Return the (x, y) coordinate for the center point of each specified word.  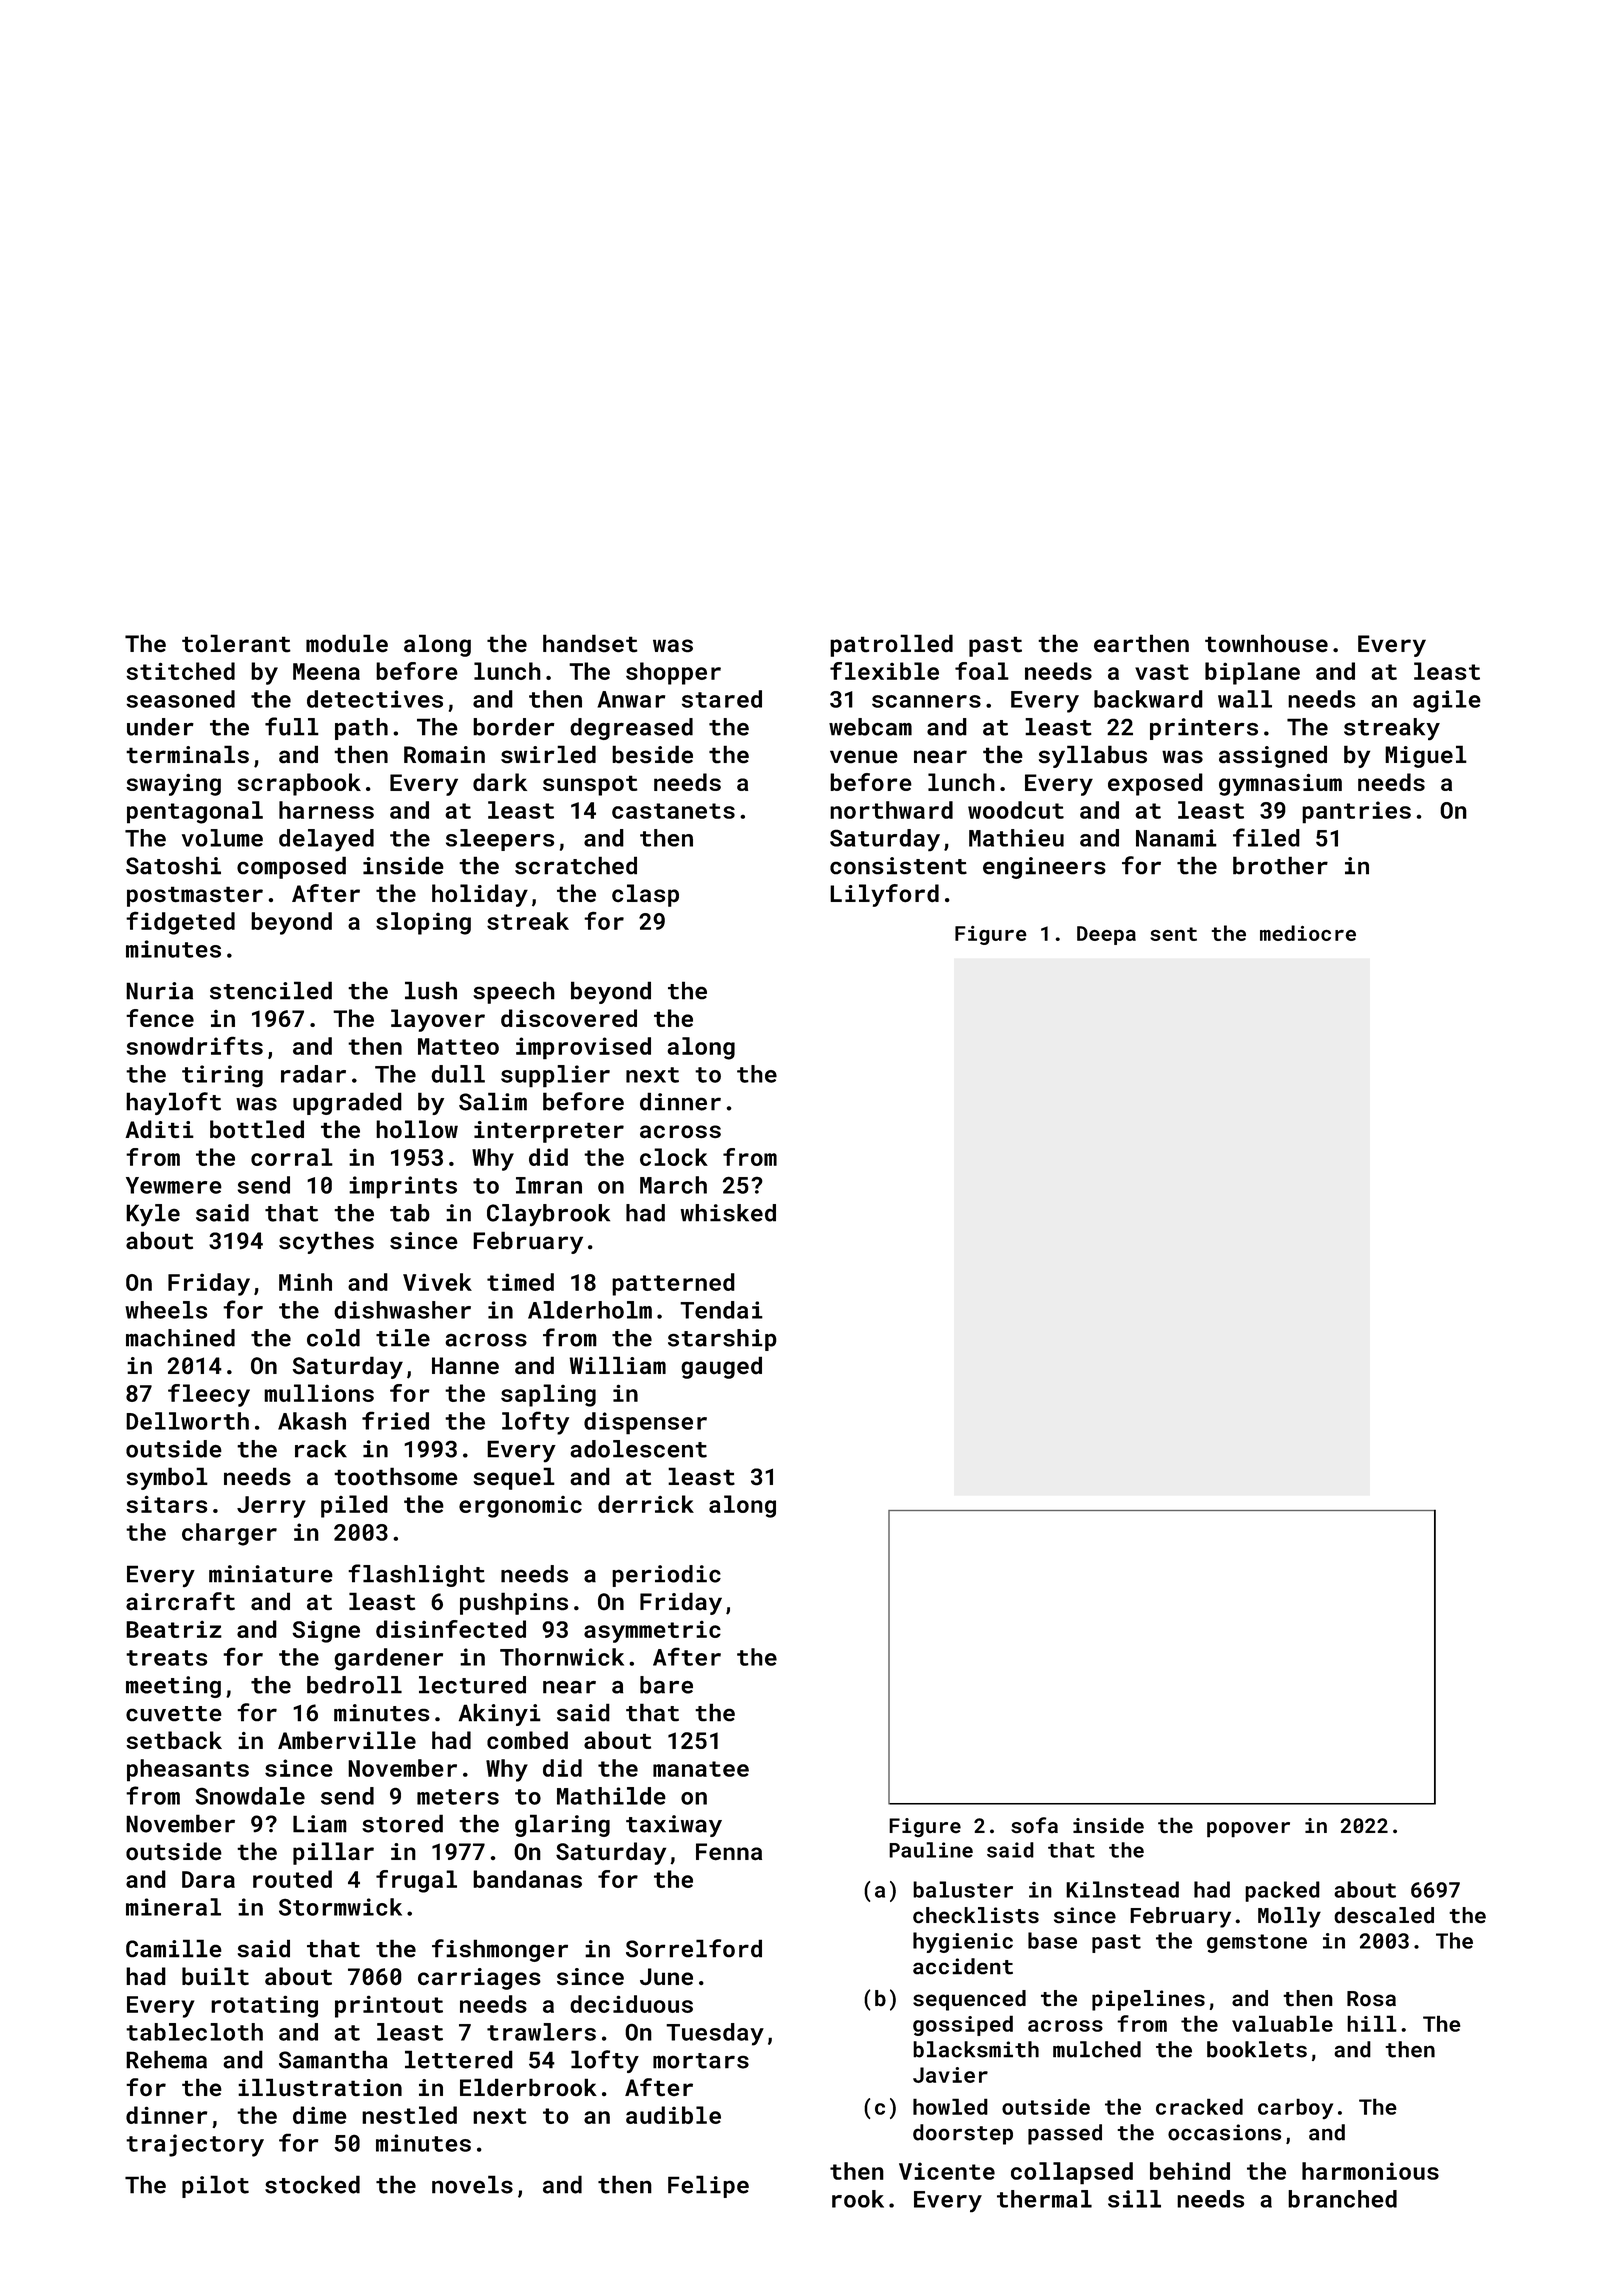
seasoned (180, 699)
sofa (1034, 1825)
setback (174, 1740)
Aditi (159, 1129)
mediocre (1308, 933)
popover (1248, 1830)
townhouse (1266, 643)
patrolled (891, 645)
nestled (409, 2115)
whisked (728, 1213)
